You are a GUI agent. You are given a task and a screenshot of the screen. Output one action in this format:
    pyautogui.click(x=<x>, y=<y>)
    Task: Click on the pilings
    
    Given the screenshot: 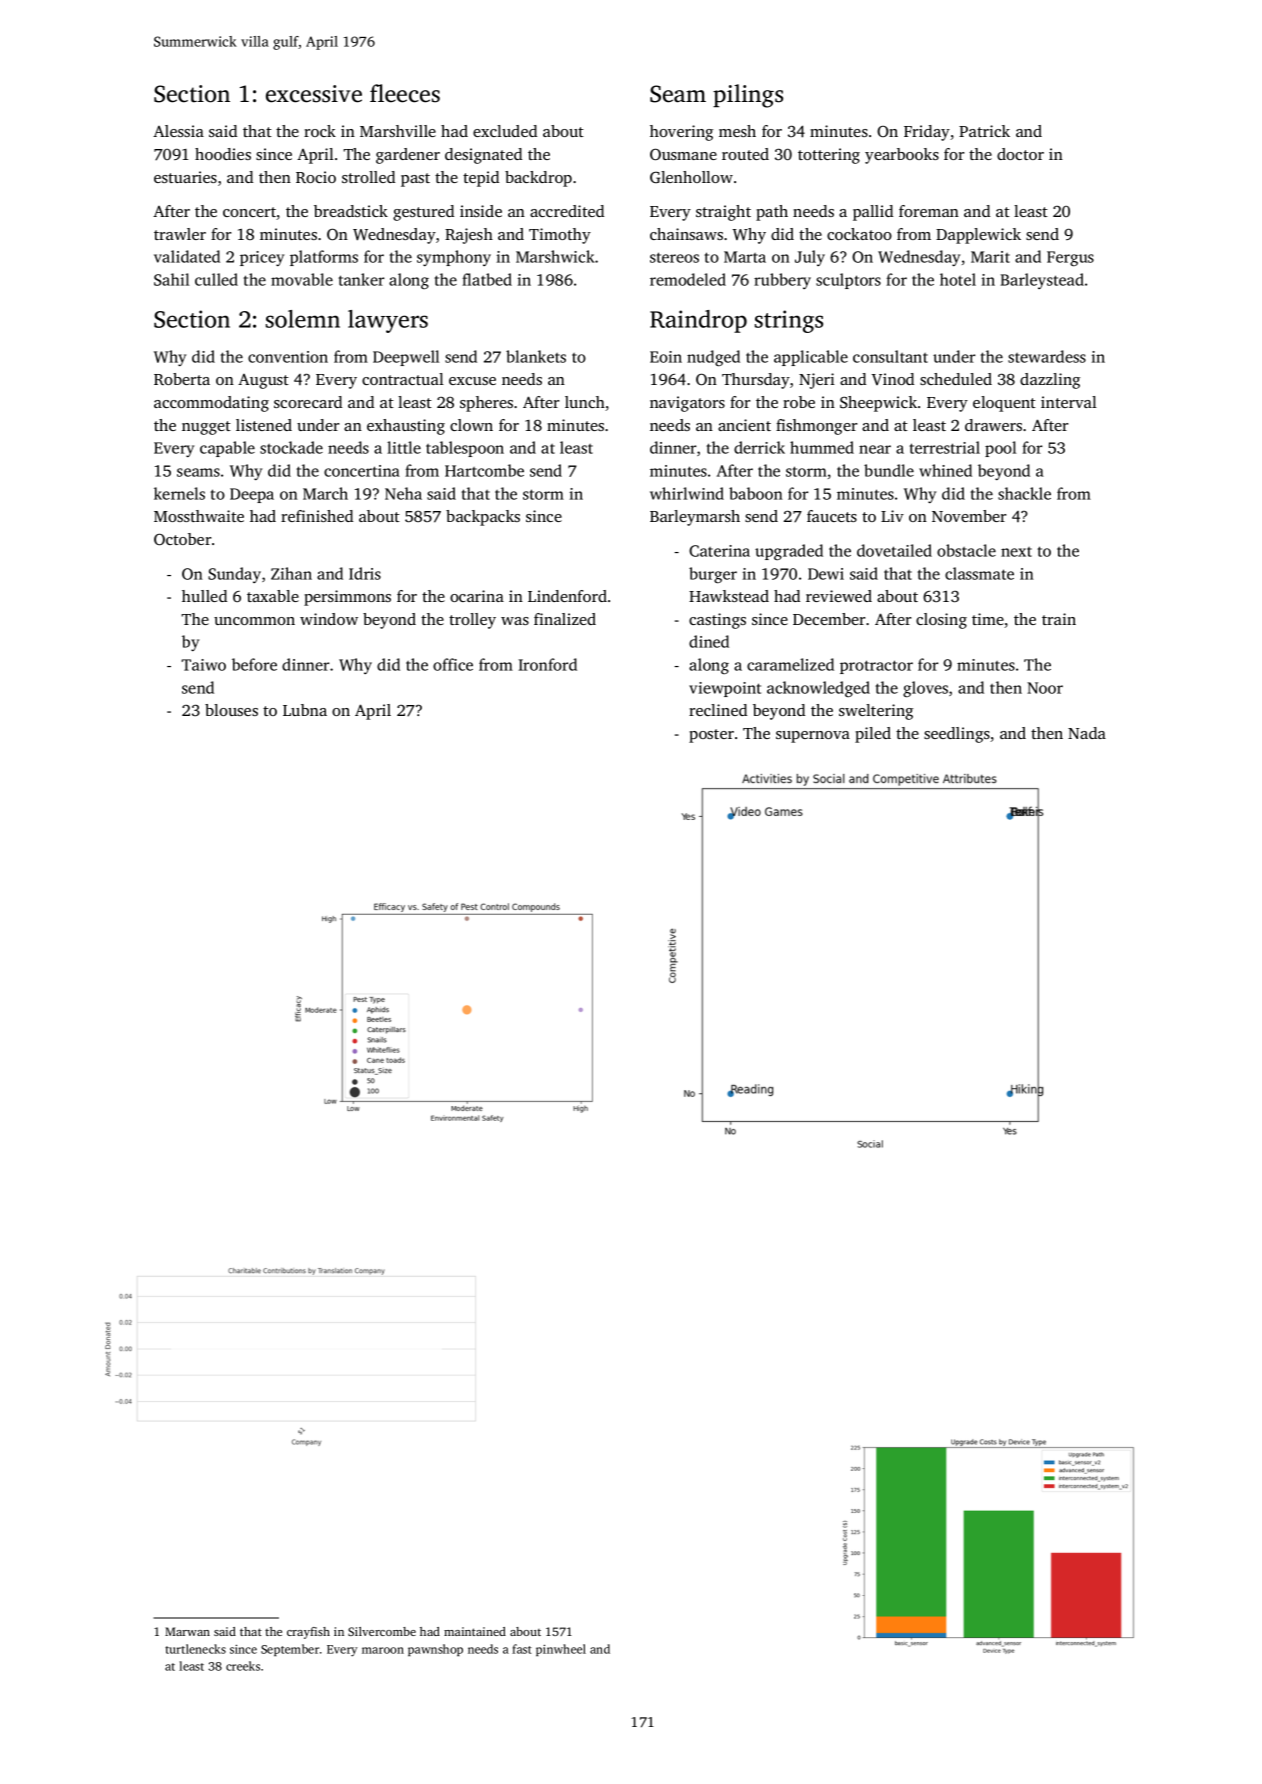 What is the action you would take?
    pyautogui.click(x=748, y=96)
